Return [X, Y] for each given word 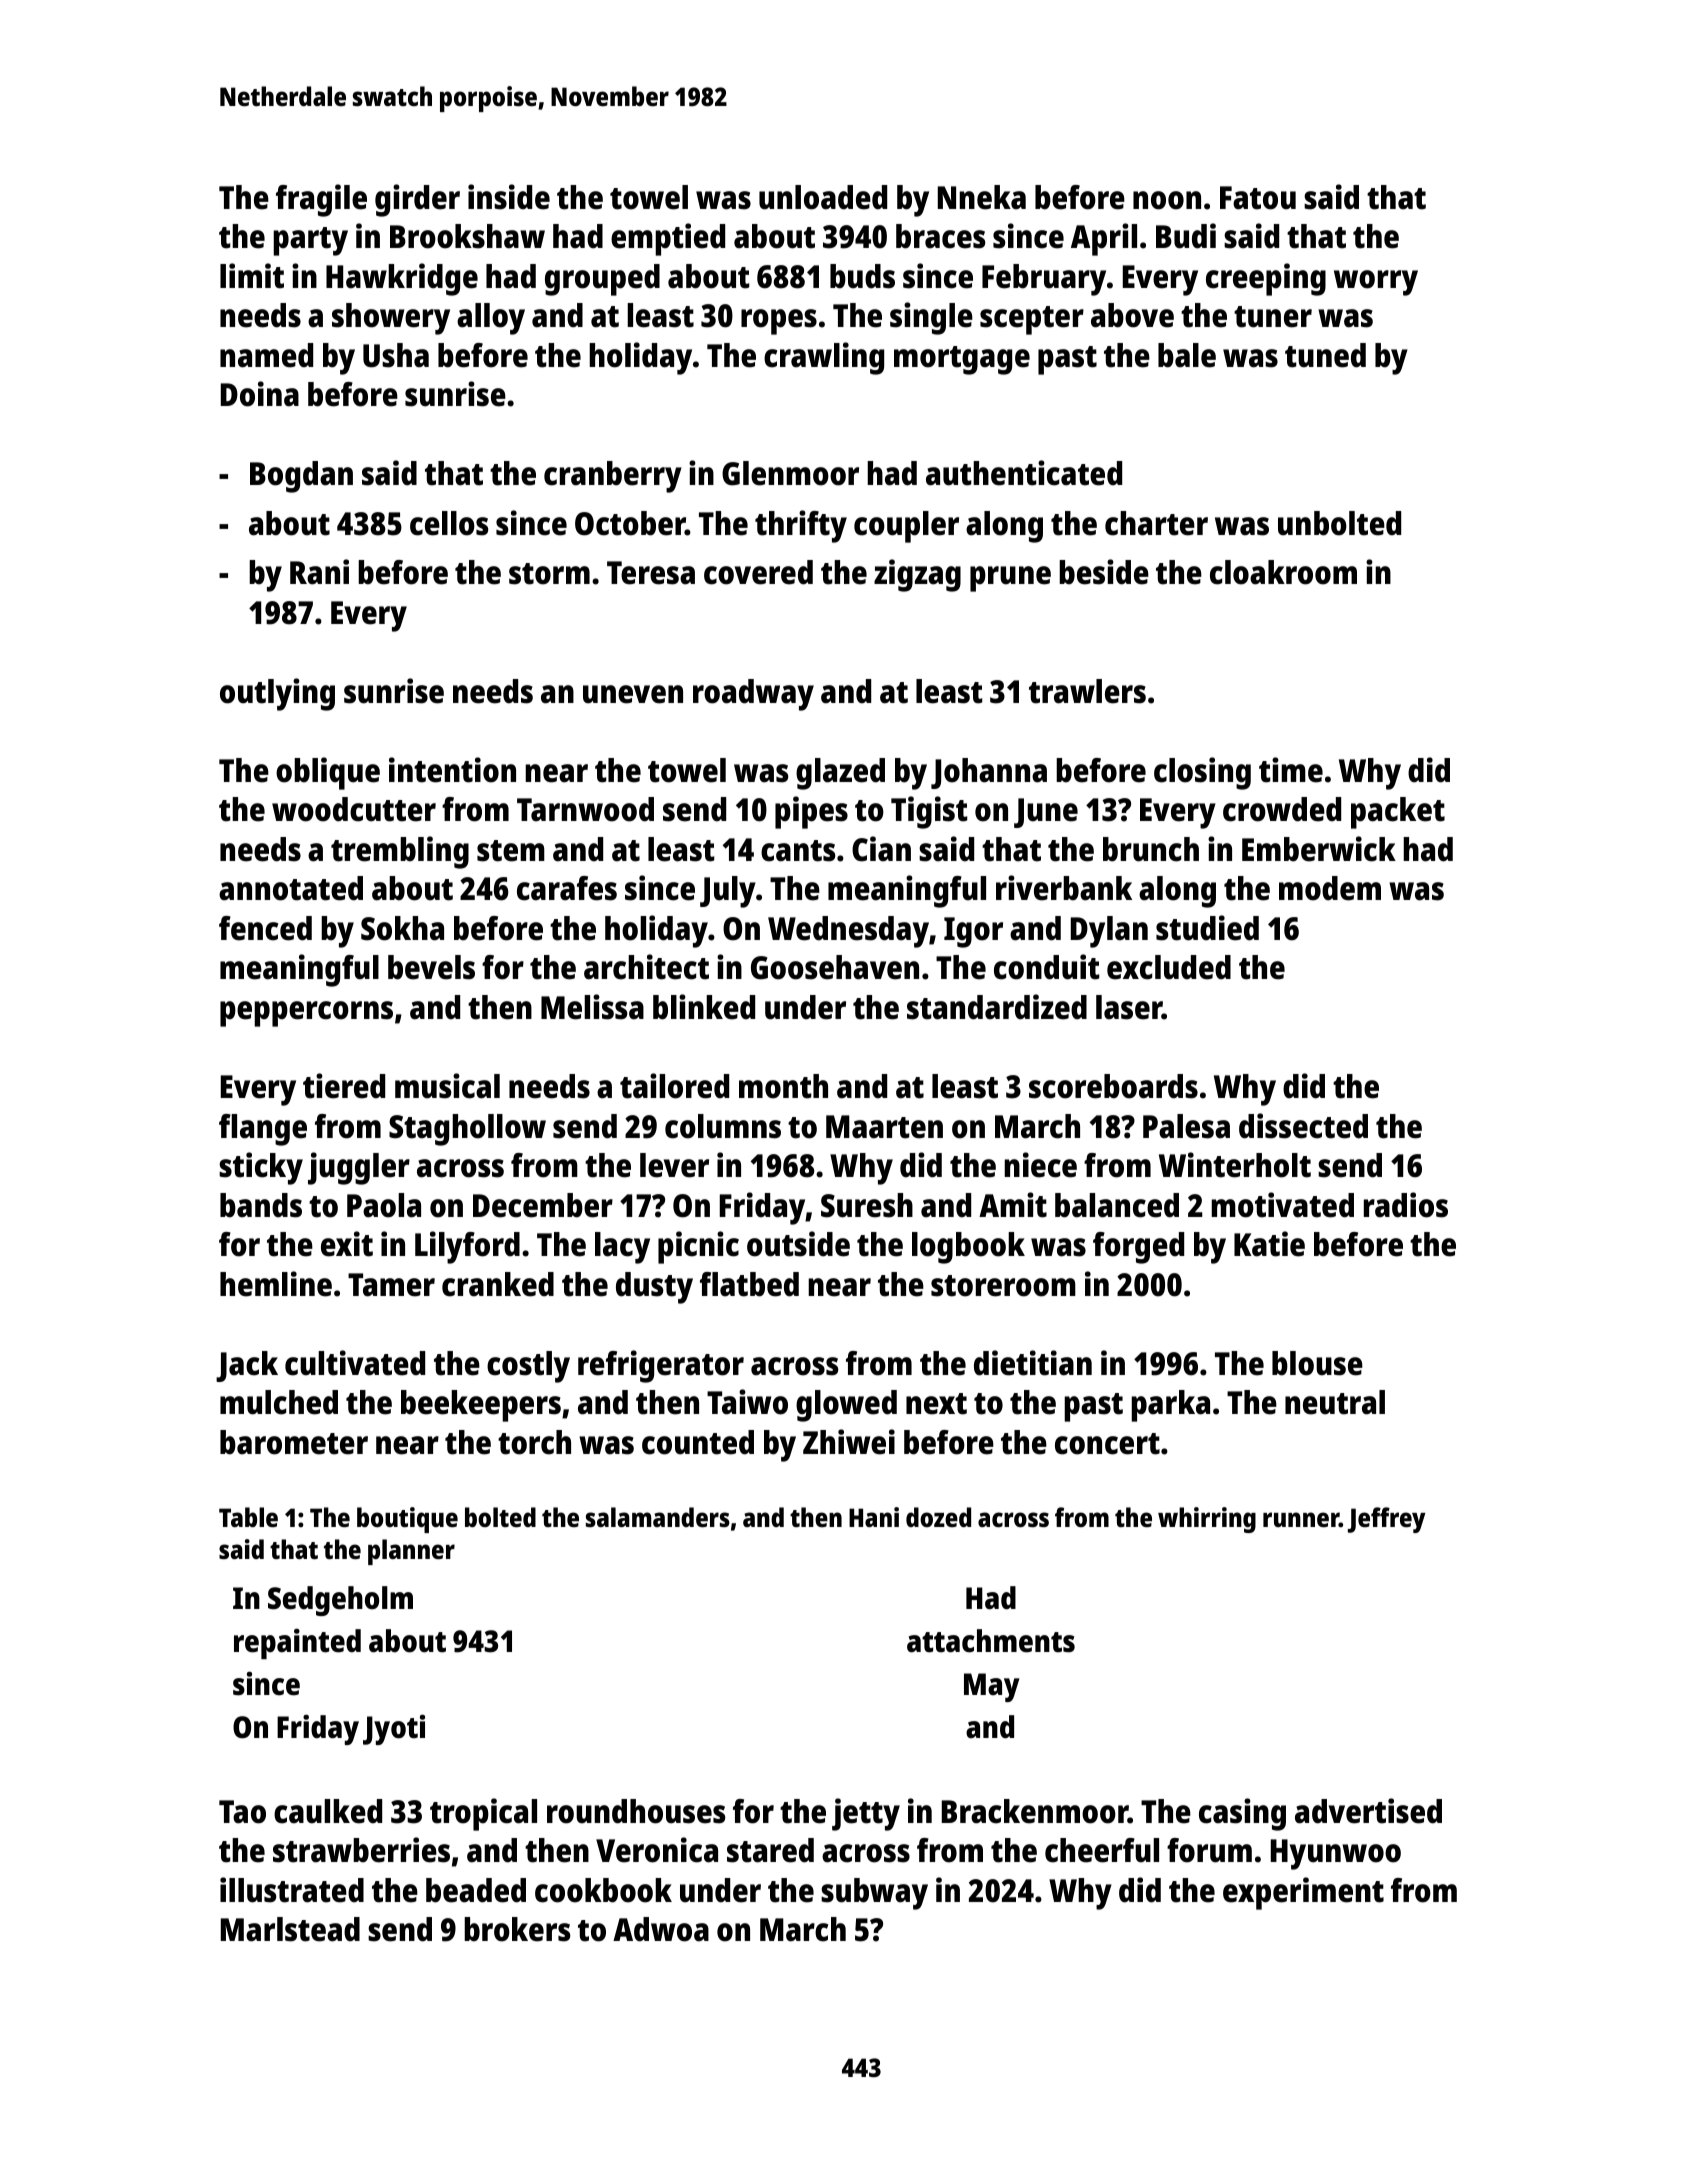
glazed [840, 774]
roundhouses [636, 1811]
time [1291, 770]
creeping [1266, 279]
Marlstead [290, 1929]
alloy [491, 319]
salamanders [658, 1517]
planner [411, 1552]
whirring [1207, 1520]
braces [940, 236]
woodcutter [354, 809]
